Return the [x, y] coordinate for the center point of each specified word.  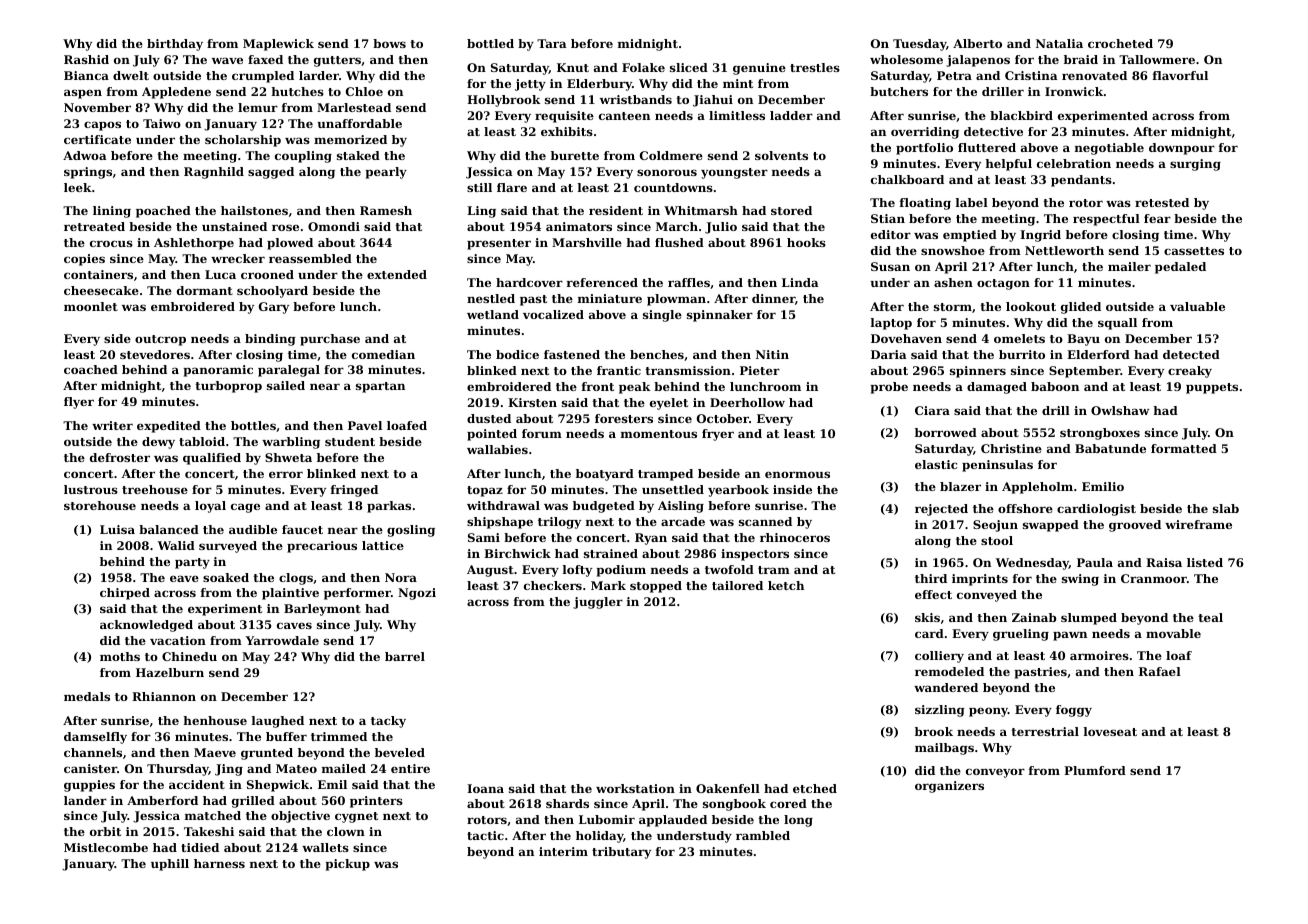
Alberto [977, 43]
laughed [278, 722]
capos [102, 126]
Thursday [178, 770]
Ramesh [386, 210]
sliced [689, 67]
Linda [800, 282]
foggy [1074, 711]
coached [91, 369]
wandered [946, 687]
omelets [1019, 338]
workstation [635, 788]
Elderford [1098, 354]
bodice [517, 354]
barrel [405, 656]
